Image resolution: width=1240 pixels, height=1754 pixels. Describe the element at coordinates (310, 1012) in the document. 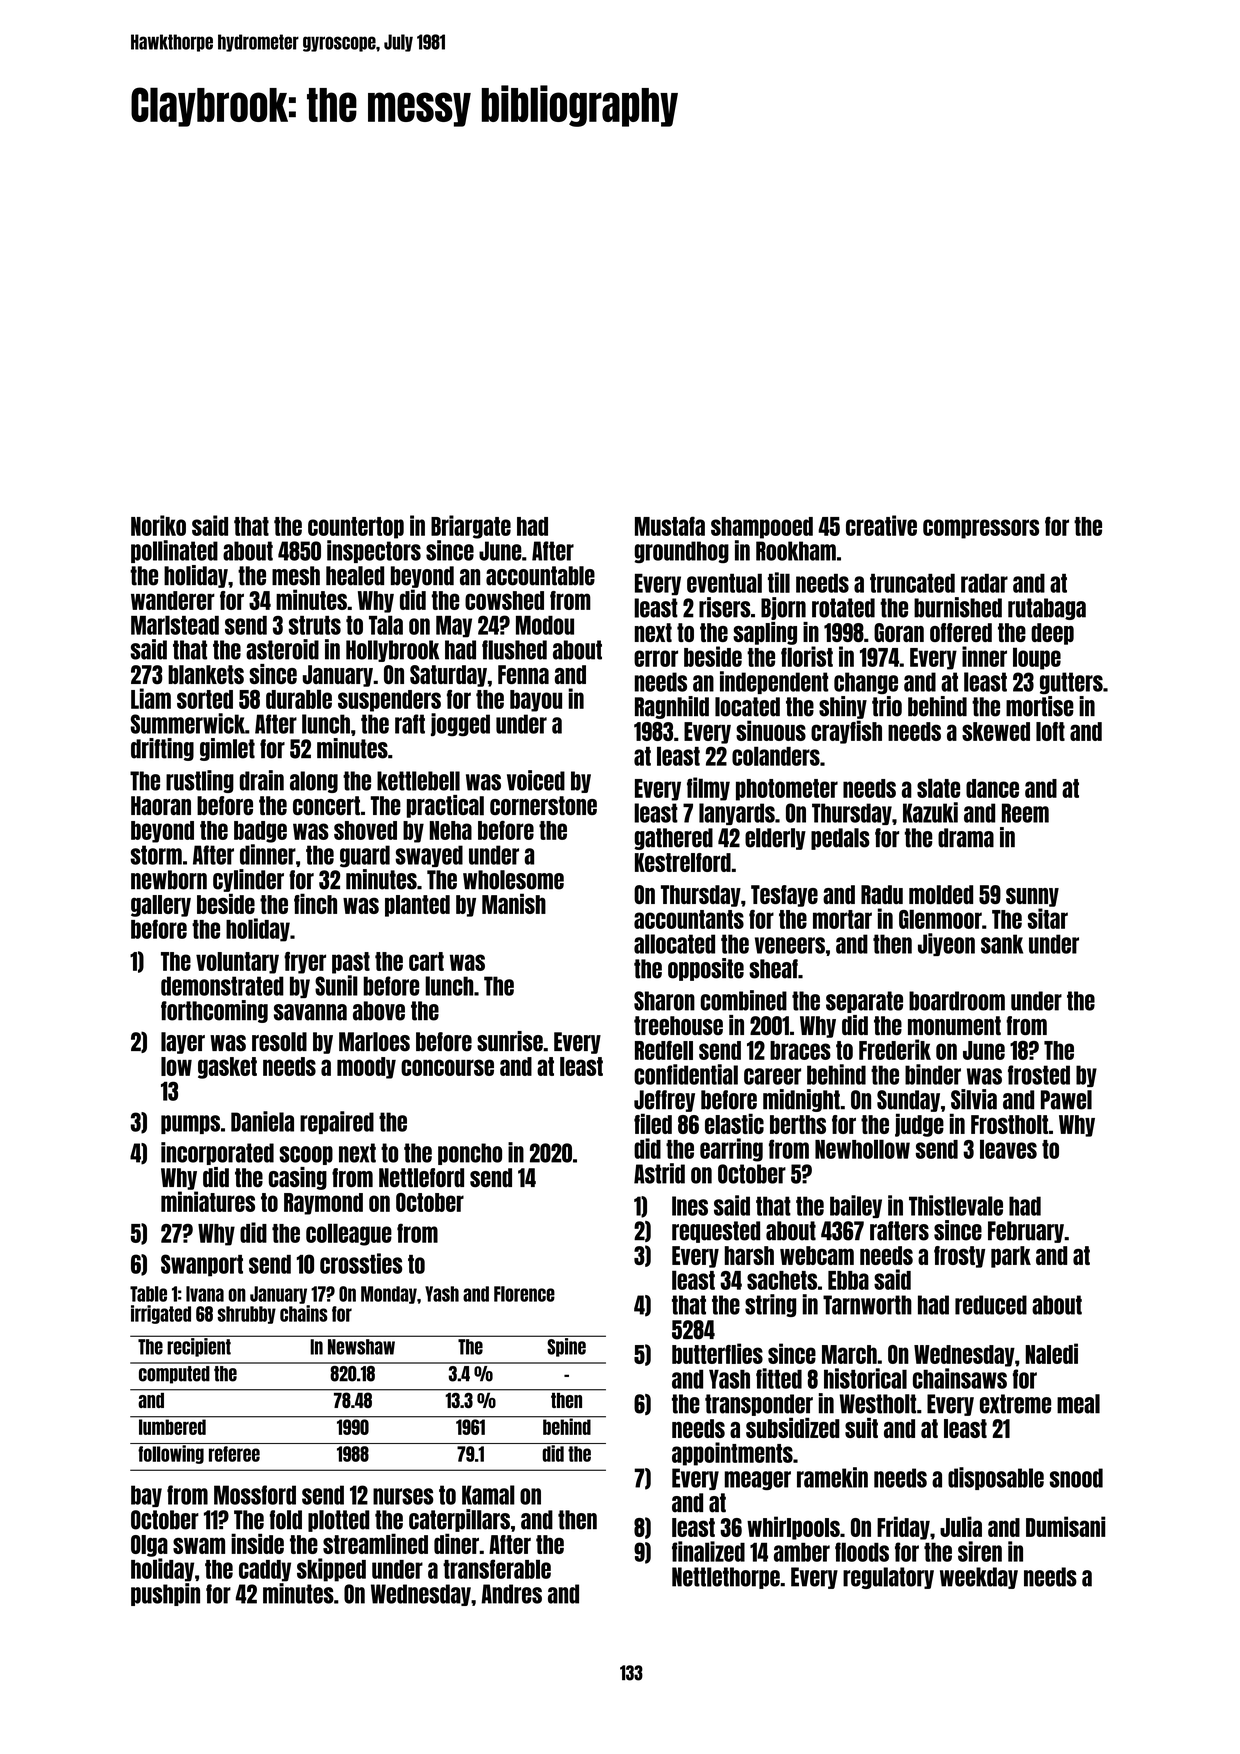

I see `savanna` at that location.
